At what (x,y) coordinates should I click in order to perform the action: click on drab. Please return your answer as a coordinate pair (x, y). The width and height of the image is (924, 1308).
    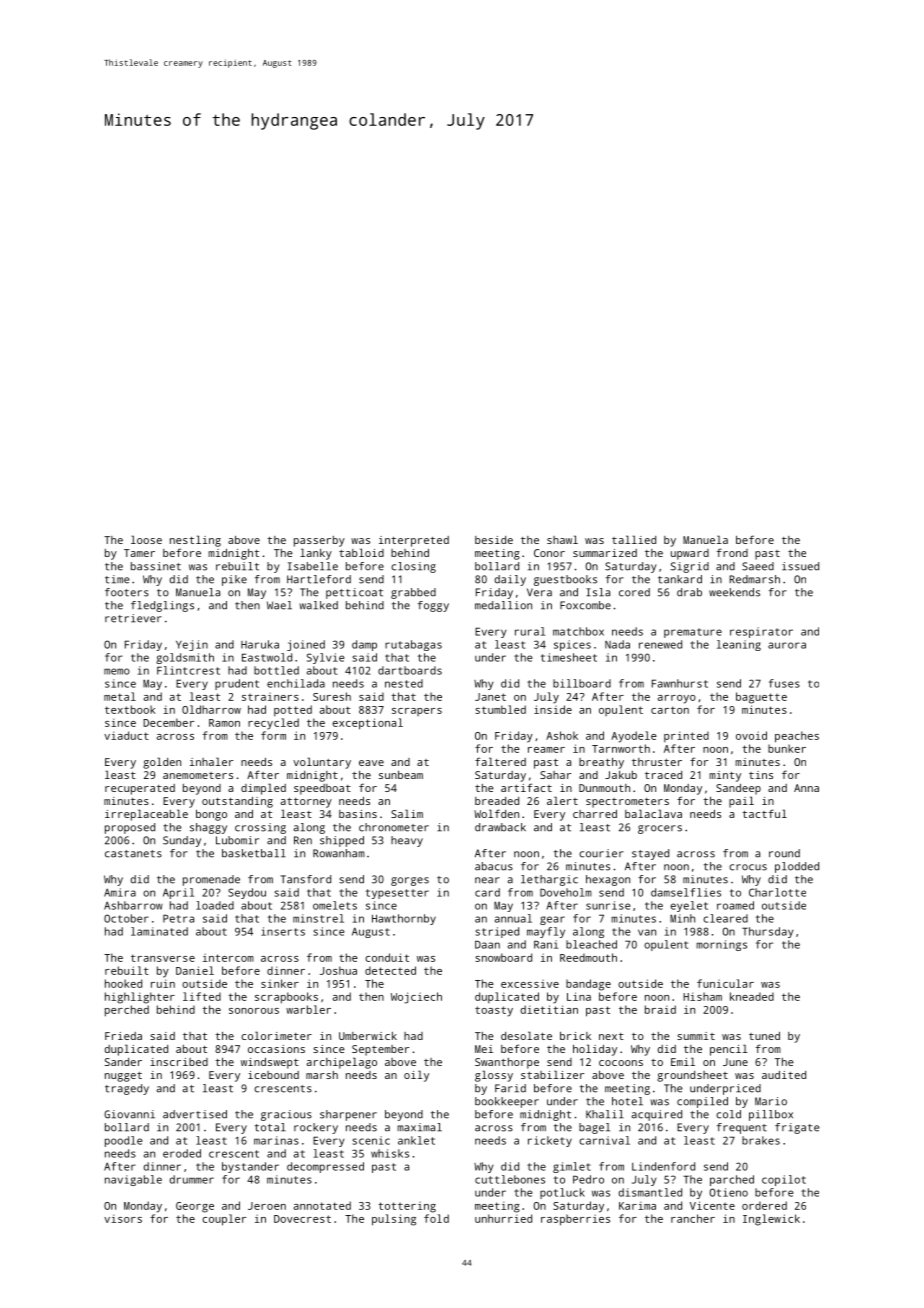
    Looking at the image, I should click on (689, 592).
